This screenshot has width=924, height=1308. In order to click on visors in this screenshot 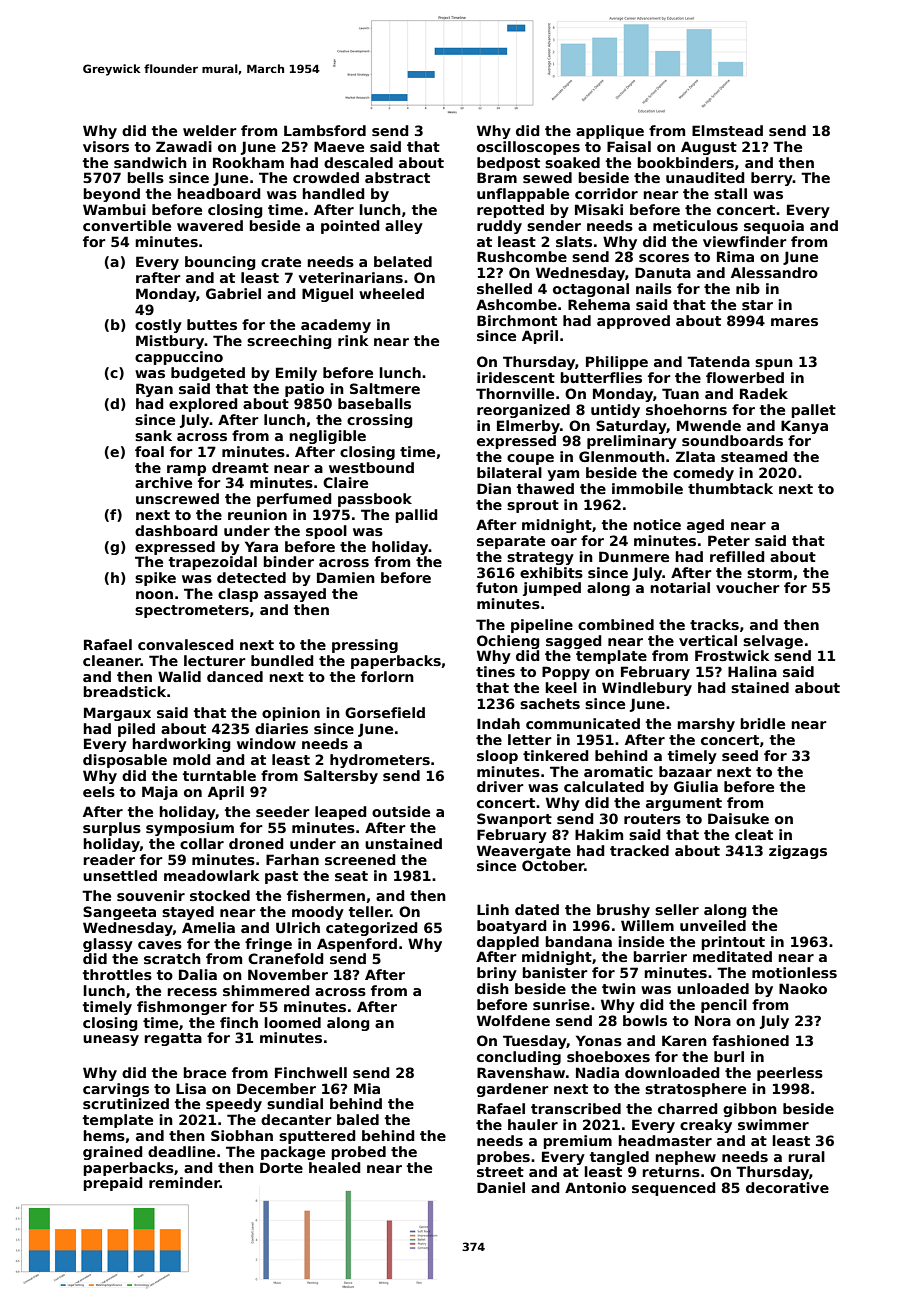, I will do `click(106, 146)`.
